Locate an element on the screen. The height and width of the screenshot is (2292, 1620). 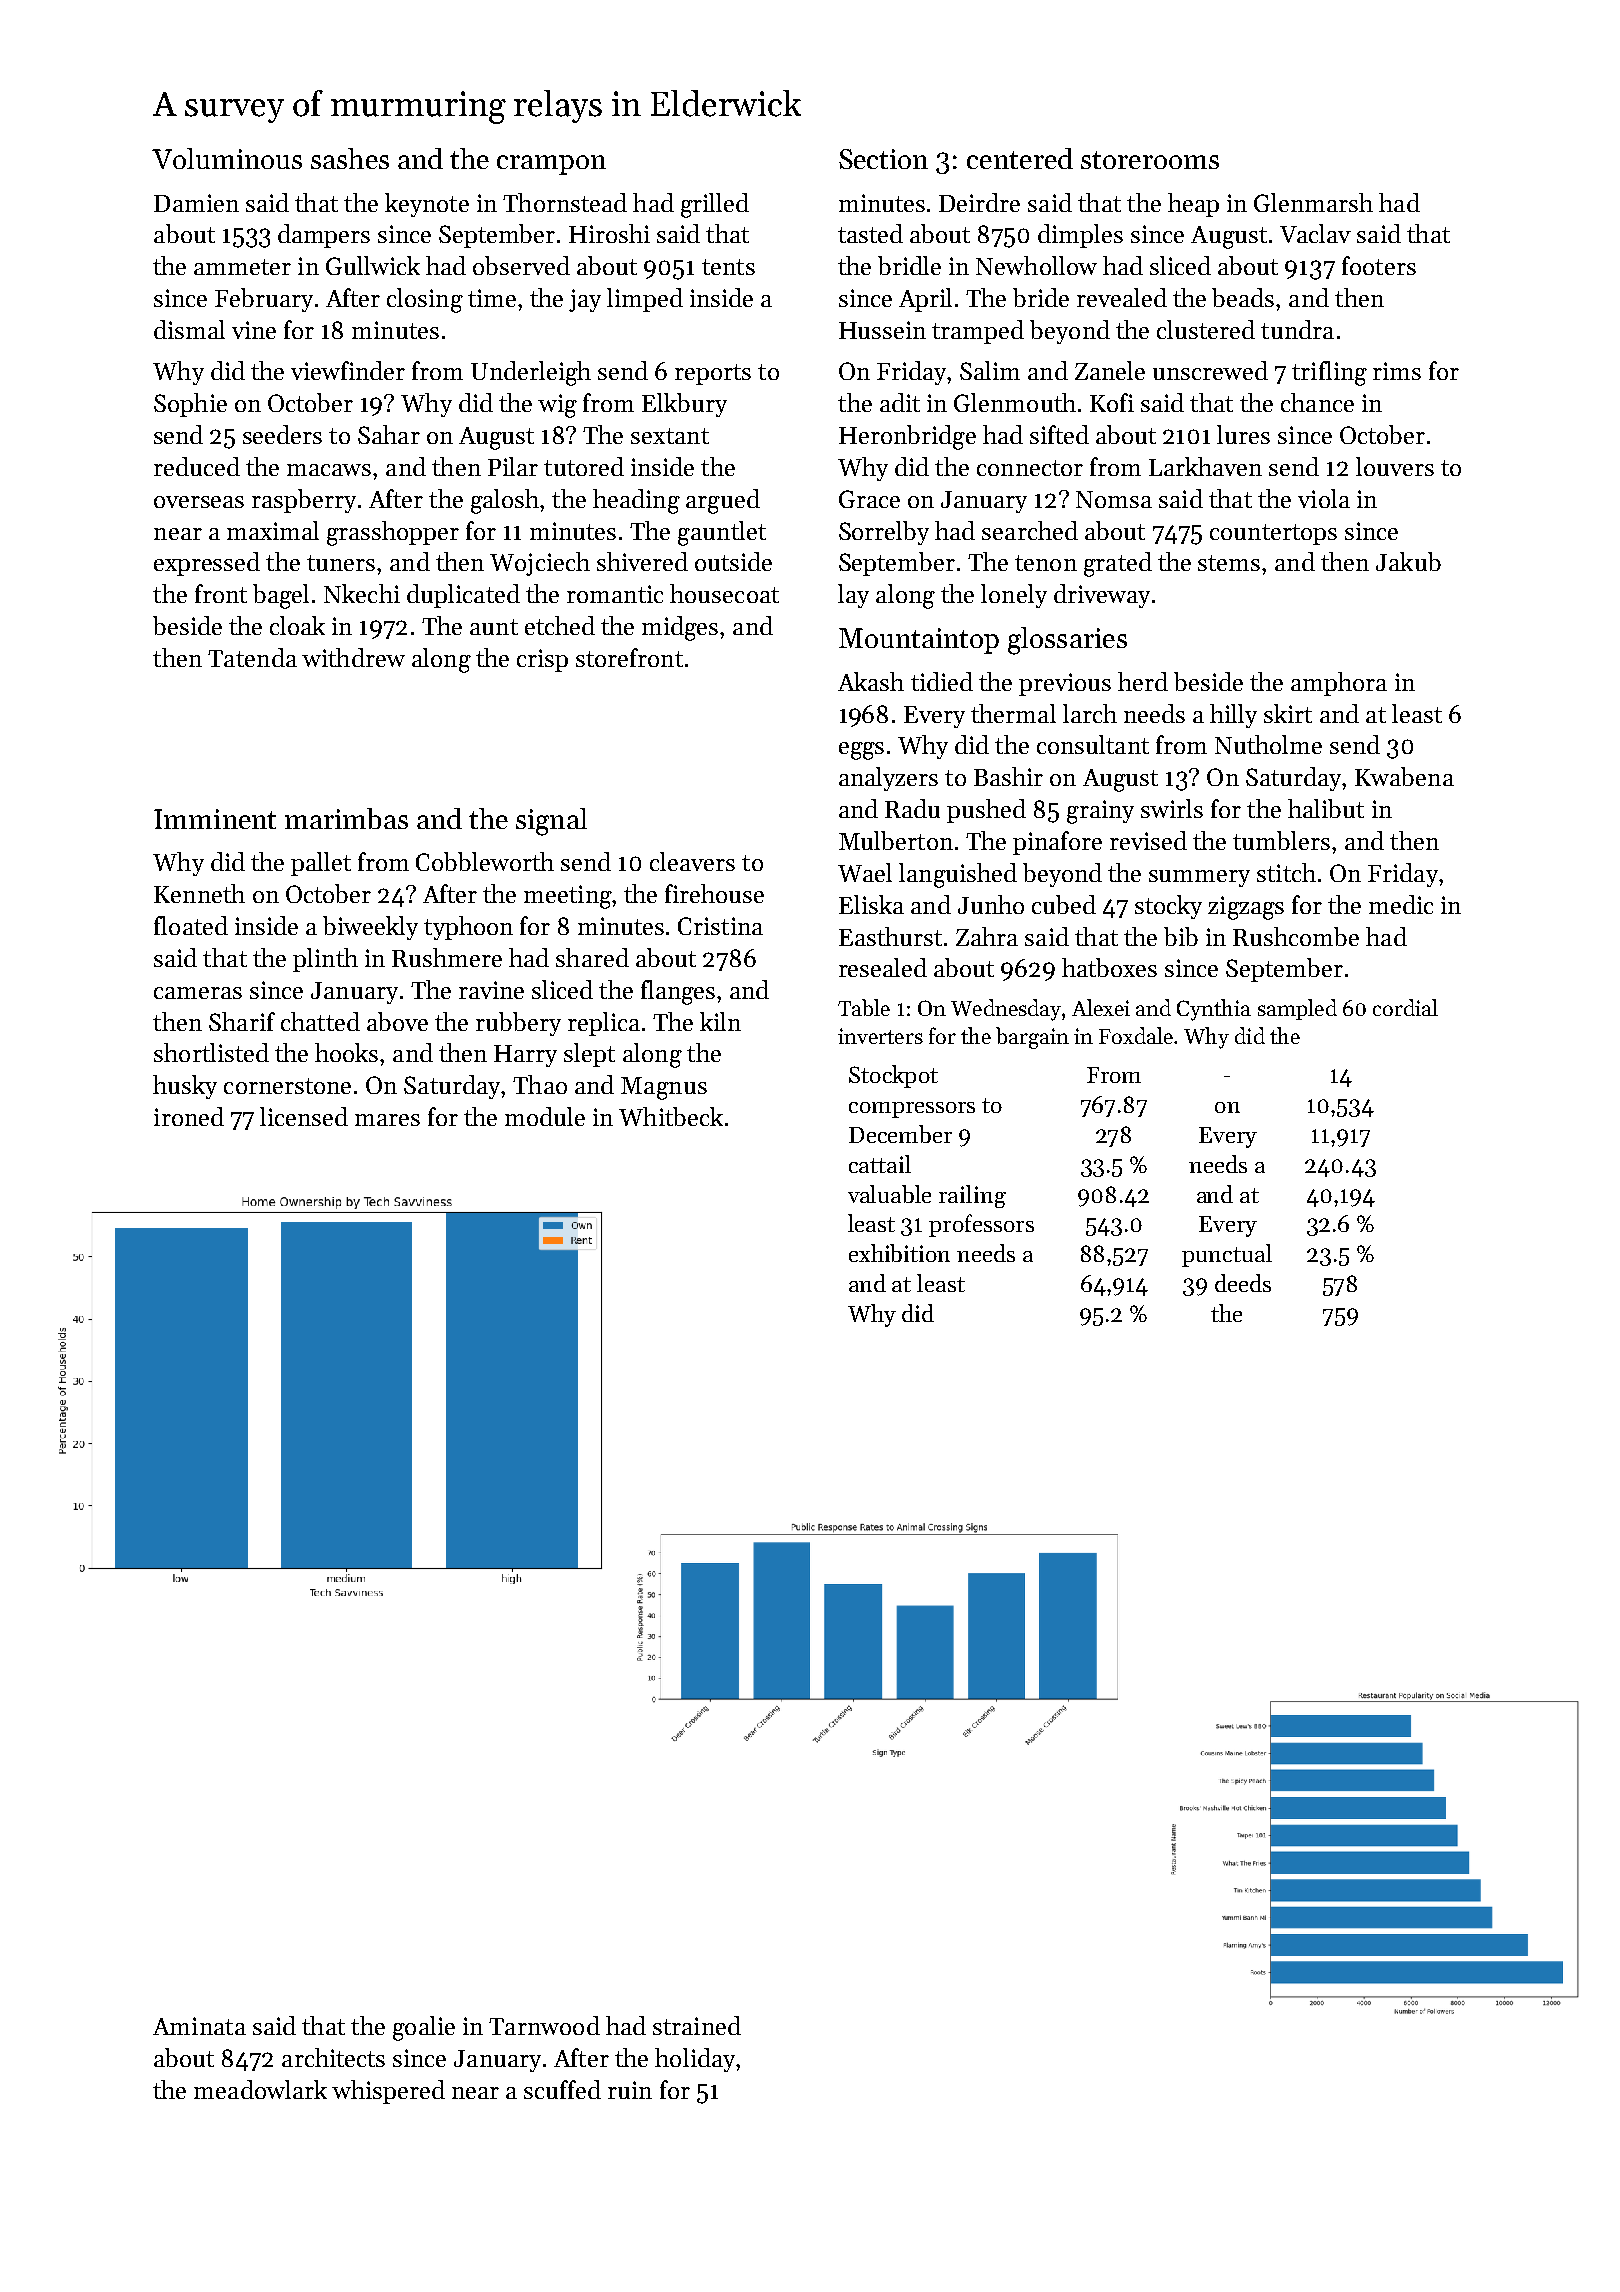
limped is located at coordinates (645, 300).
